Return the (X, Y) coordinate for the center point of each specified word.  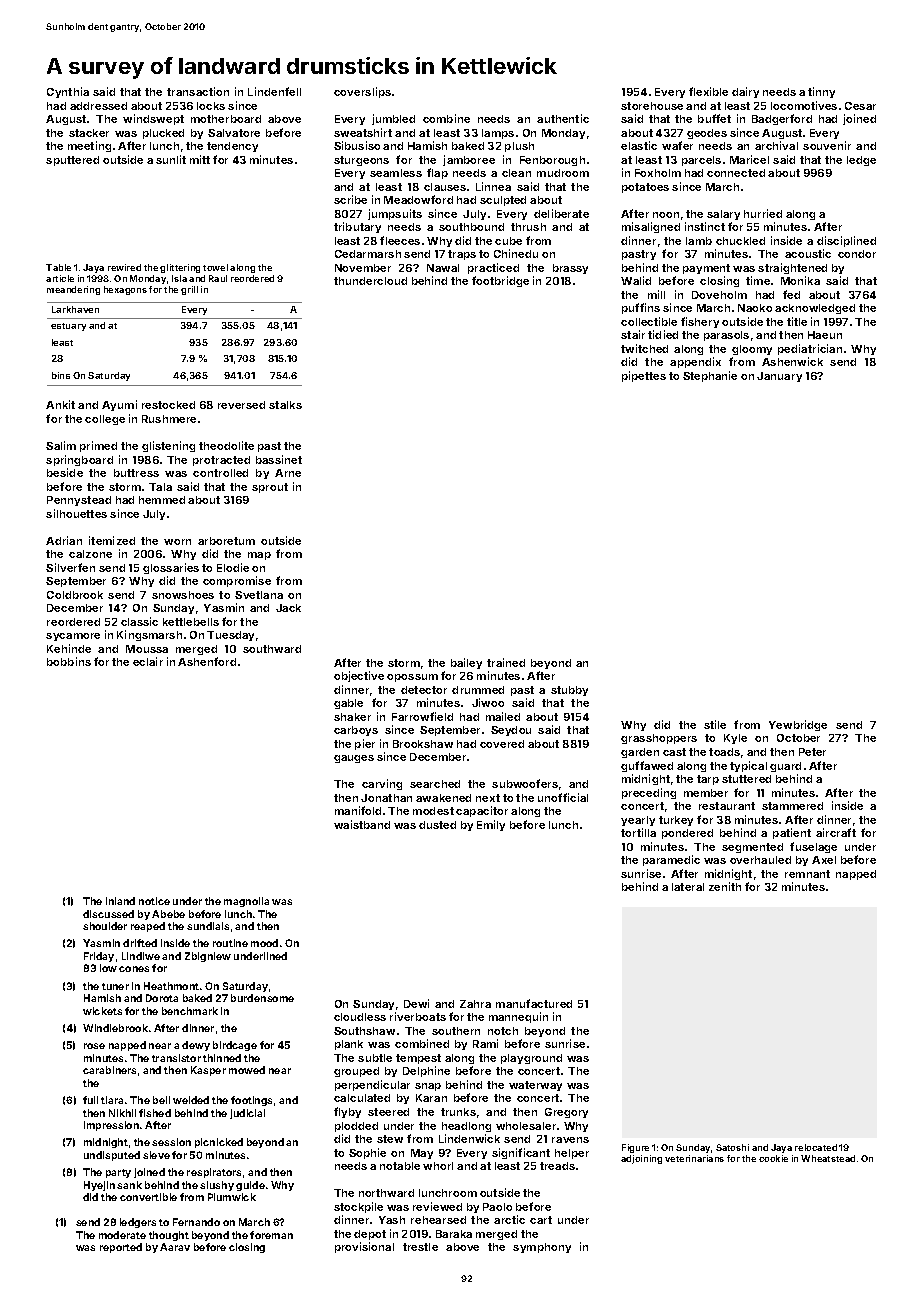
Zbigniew (208, 957)
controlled (220, 473)
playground (531, 1059)
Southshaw (364, 1031)
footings (251, 1101)
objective (359, 676)
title (797, 321)
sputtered (72, 161)
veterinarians (694, 1158)
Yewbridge (798, 725)
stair (633, 334)
